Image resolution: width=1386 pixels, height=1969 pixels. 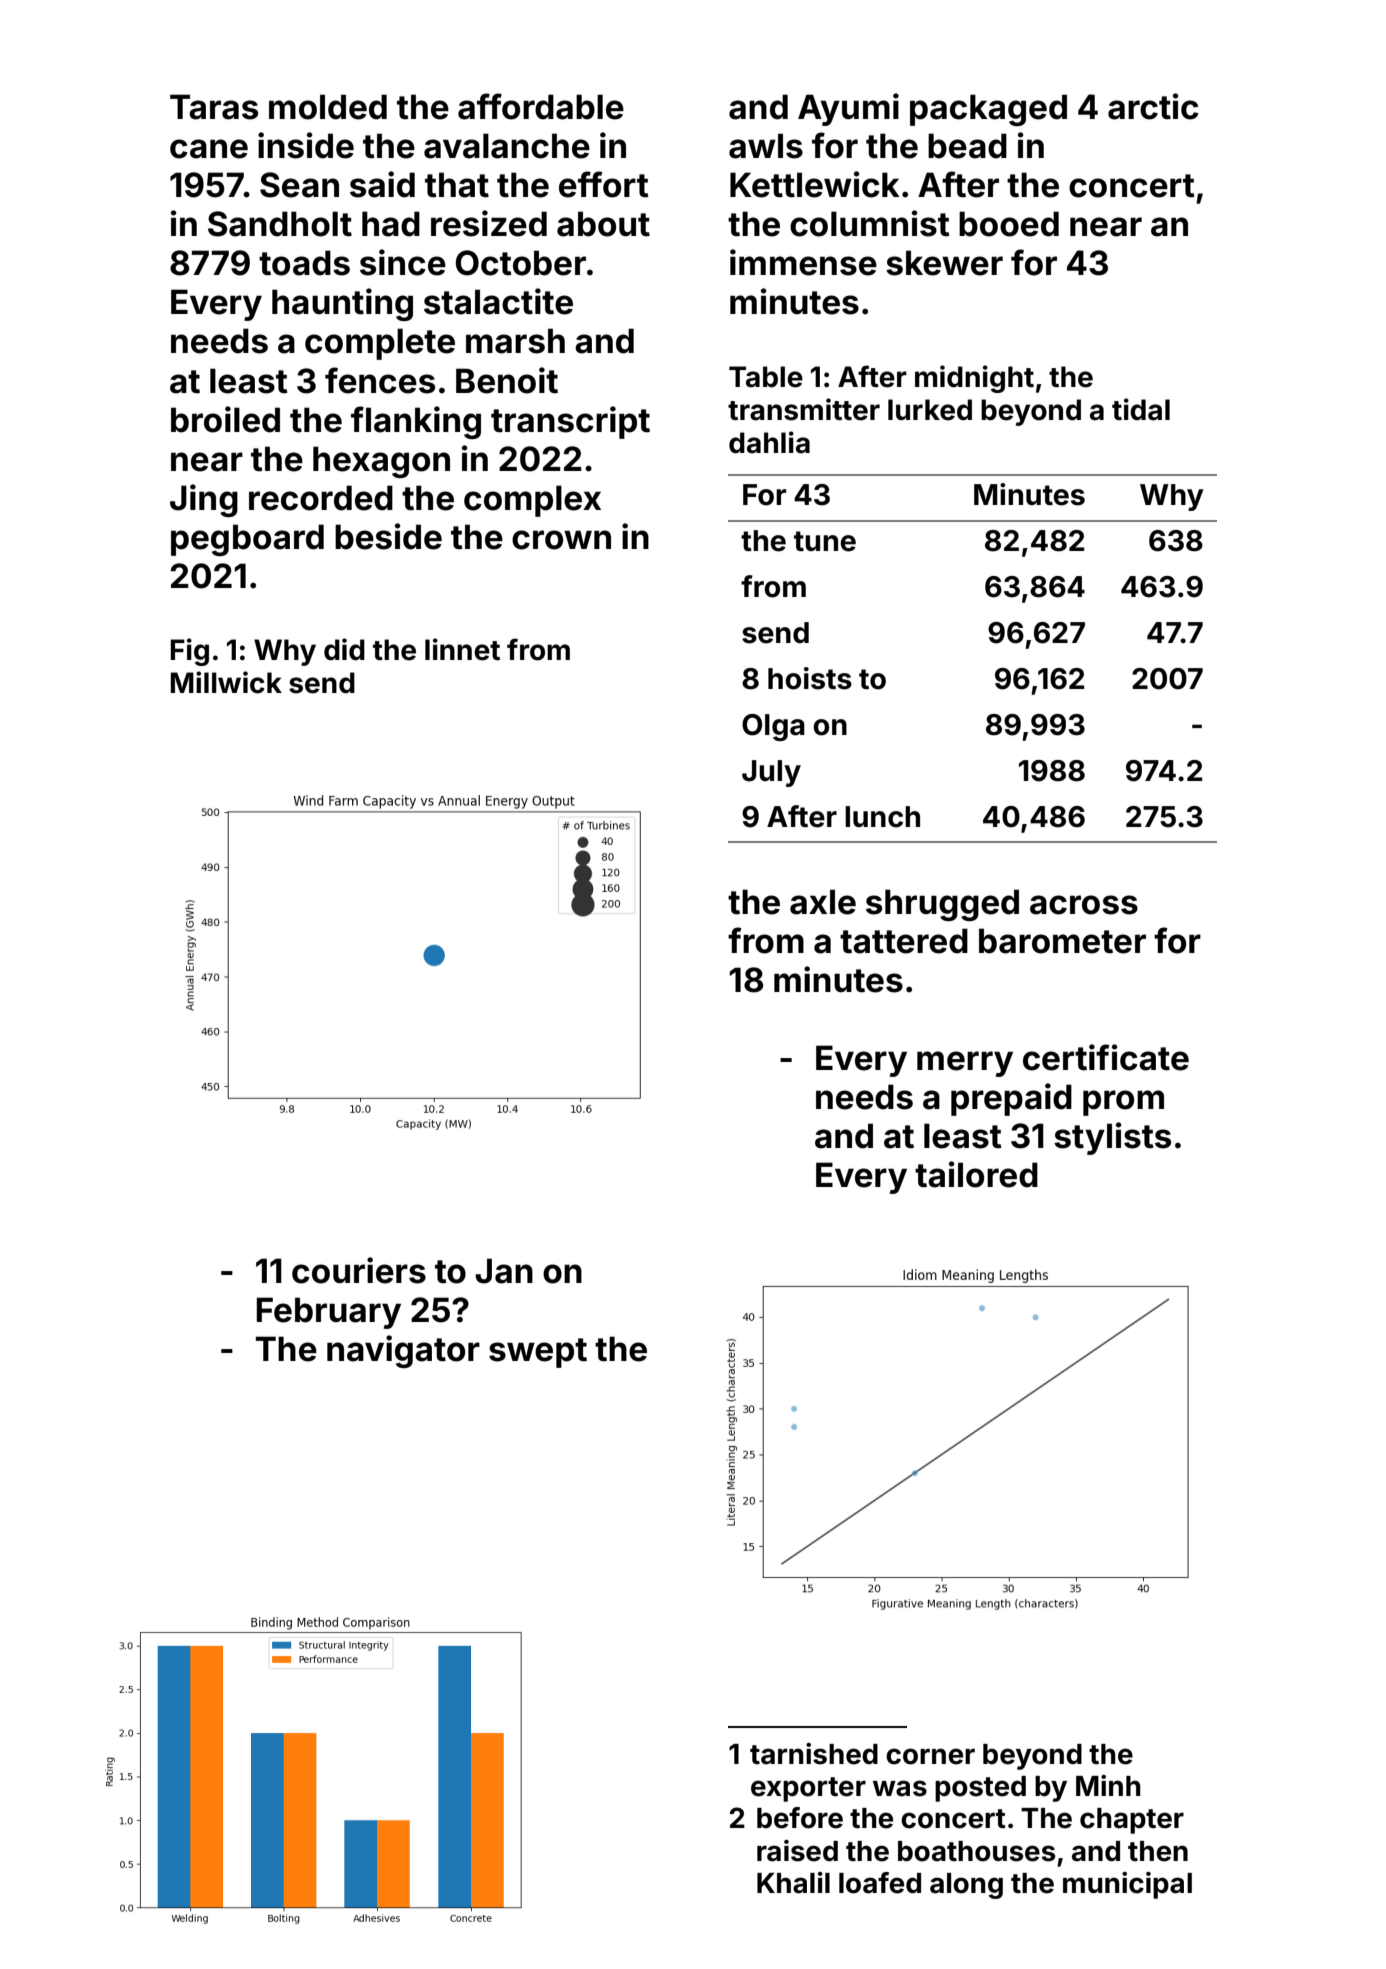 What do you see at coordinates (976, 1174) in the screenshot?
I see `tailored` at bounding box center [976, 1174].
